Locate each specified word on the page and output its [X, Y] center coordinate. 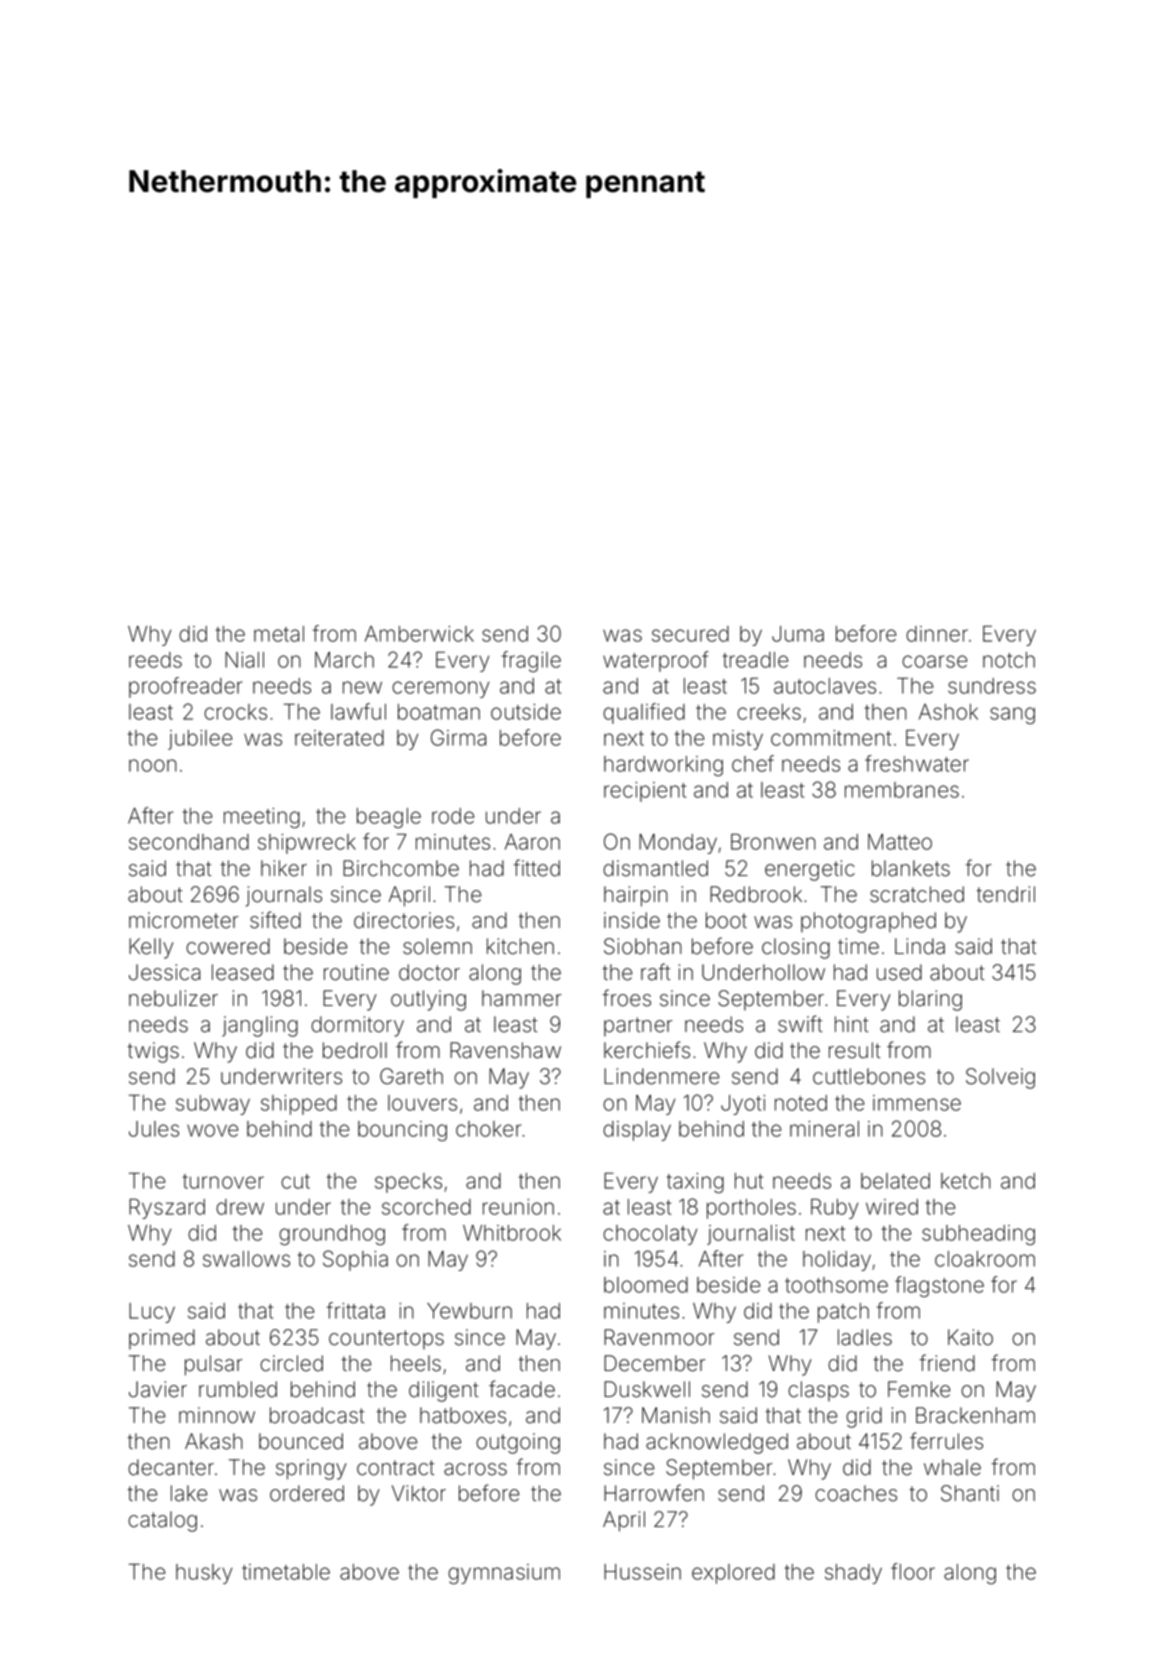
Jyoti [743, 1105]
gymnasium [504, 1574]
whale [952, 1467]
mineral [824, 1129]
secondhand [189, 842]
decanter [171, 1467]
